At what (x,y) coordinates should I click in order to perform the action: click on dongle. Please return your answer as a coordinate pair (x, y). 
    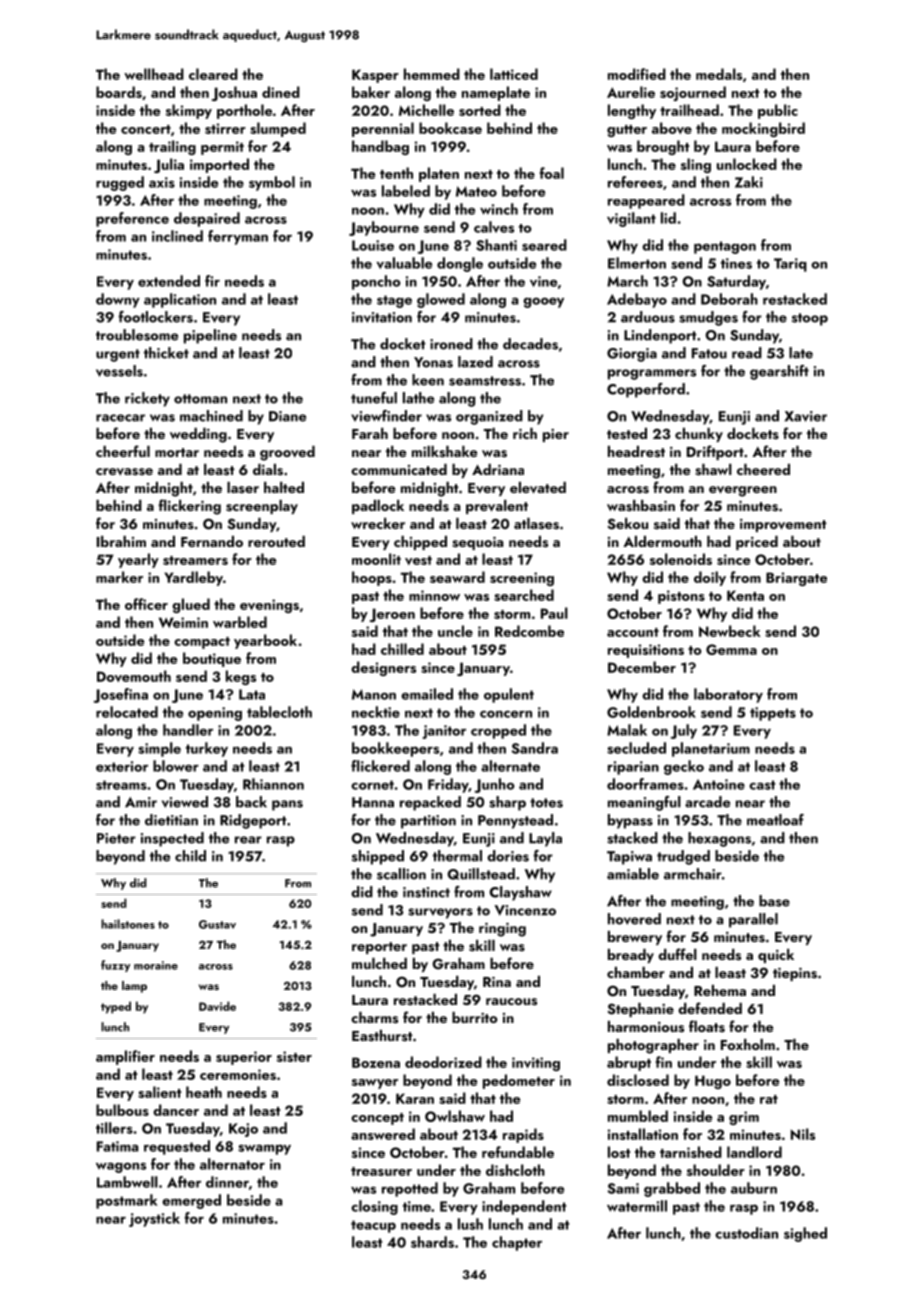
    Looking at the image, I should click on (460, 264).
